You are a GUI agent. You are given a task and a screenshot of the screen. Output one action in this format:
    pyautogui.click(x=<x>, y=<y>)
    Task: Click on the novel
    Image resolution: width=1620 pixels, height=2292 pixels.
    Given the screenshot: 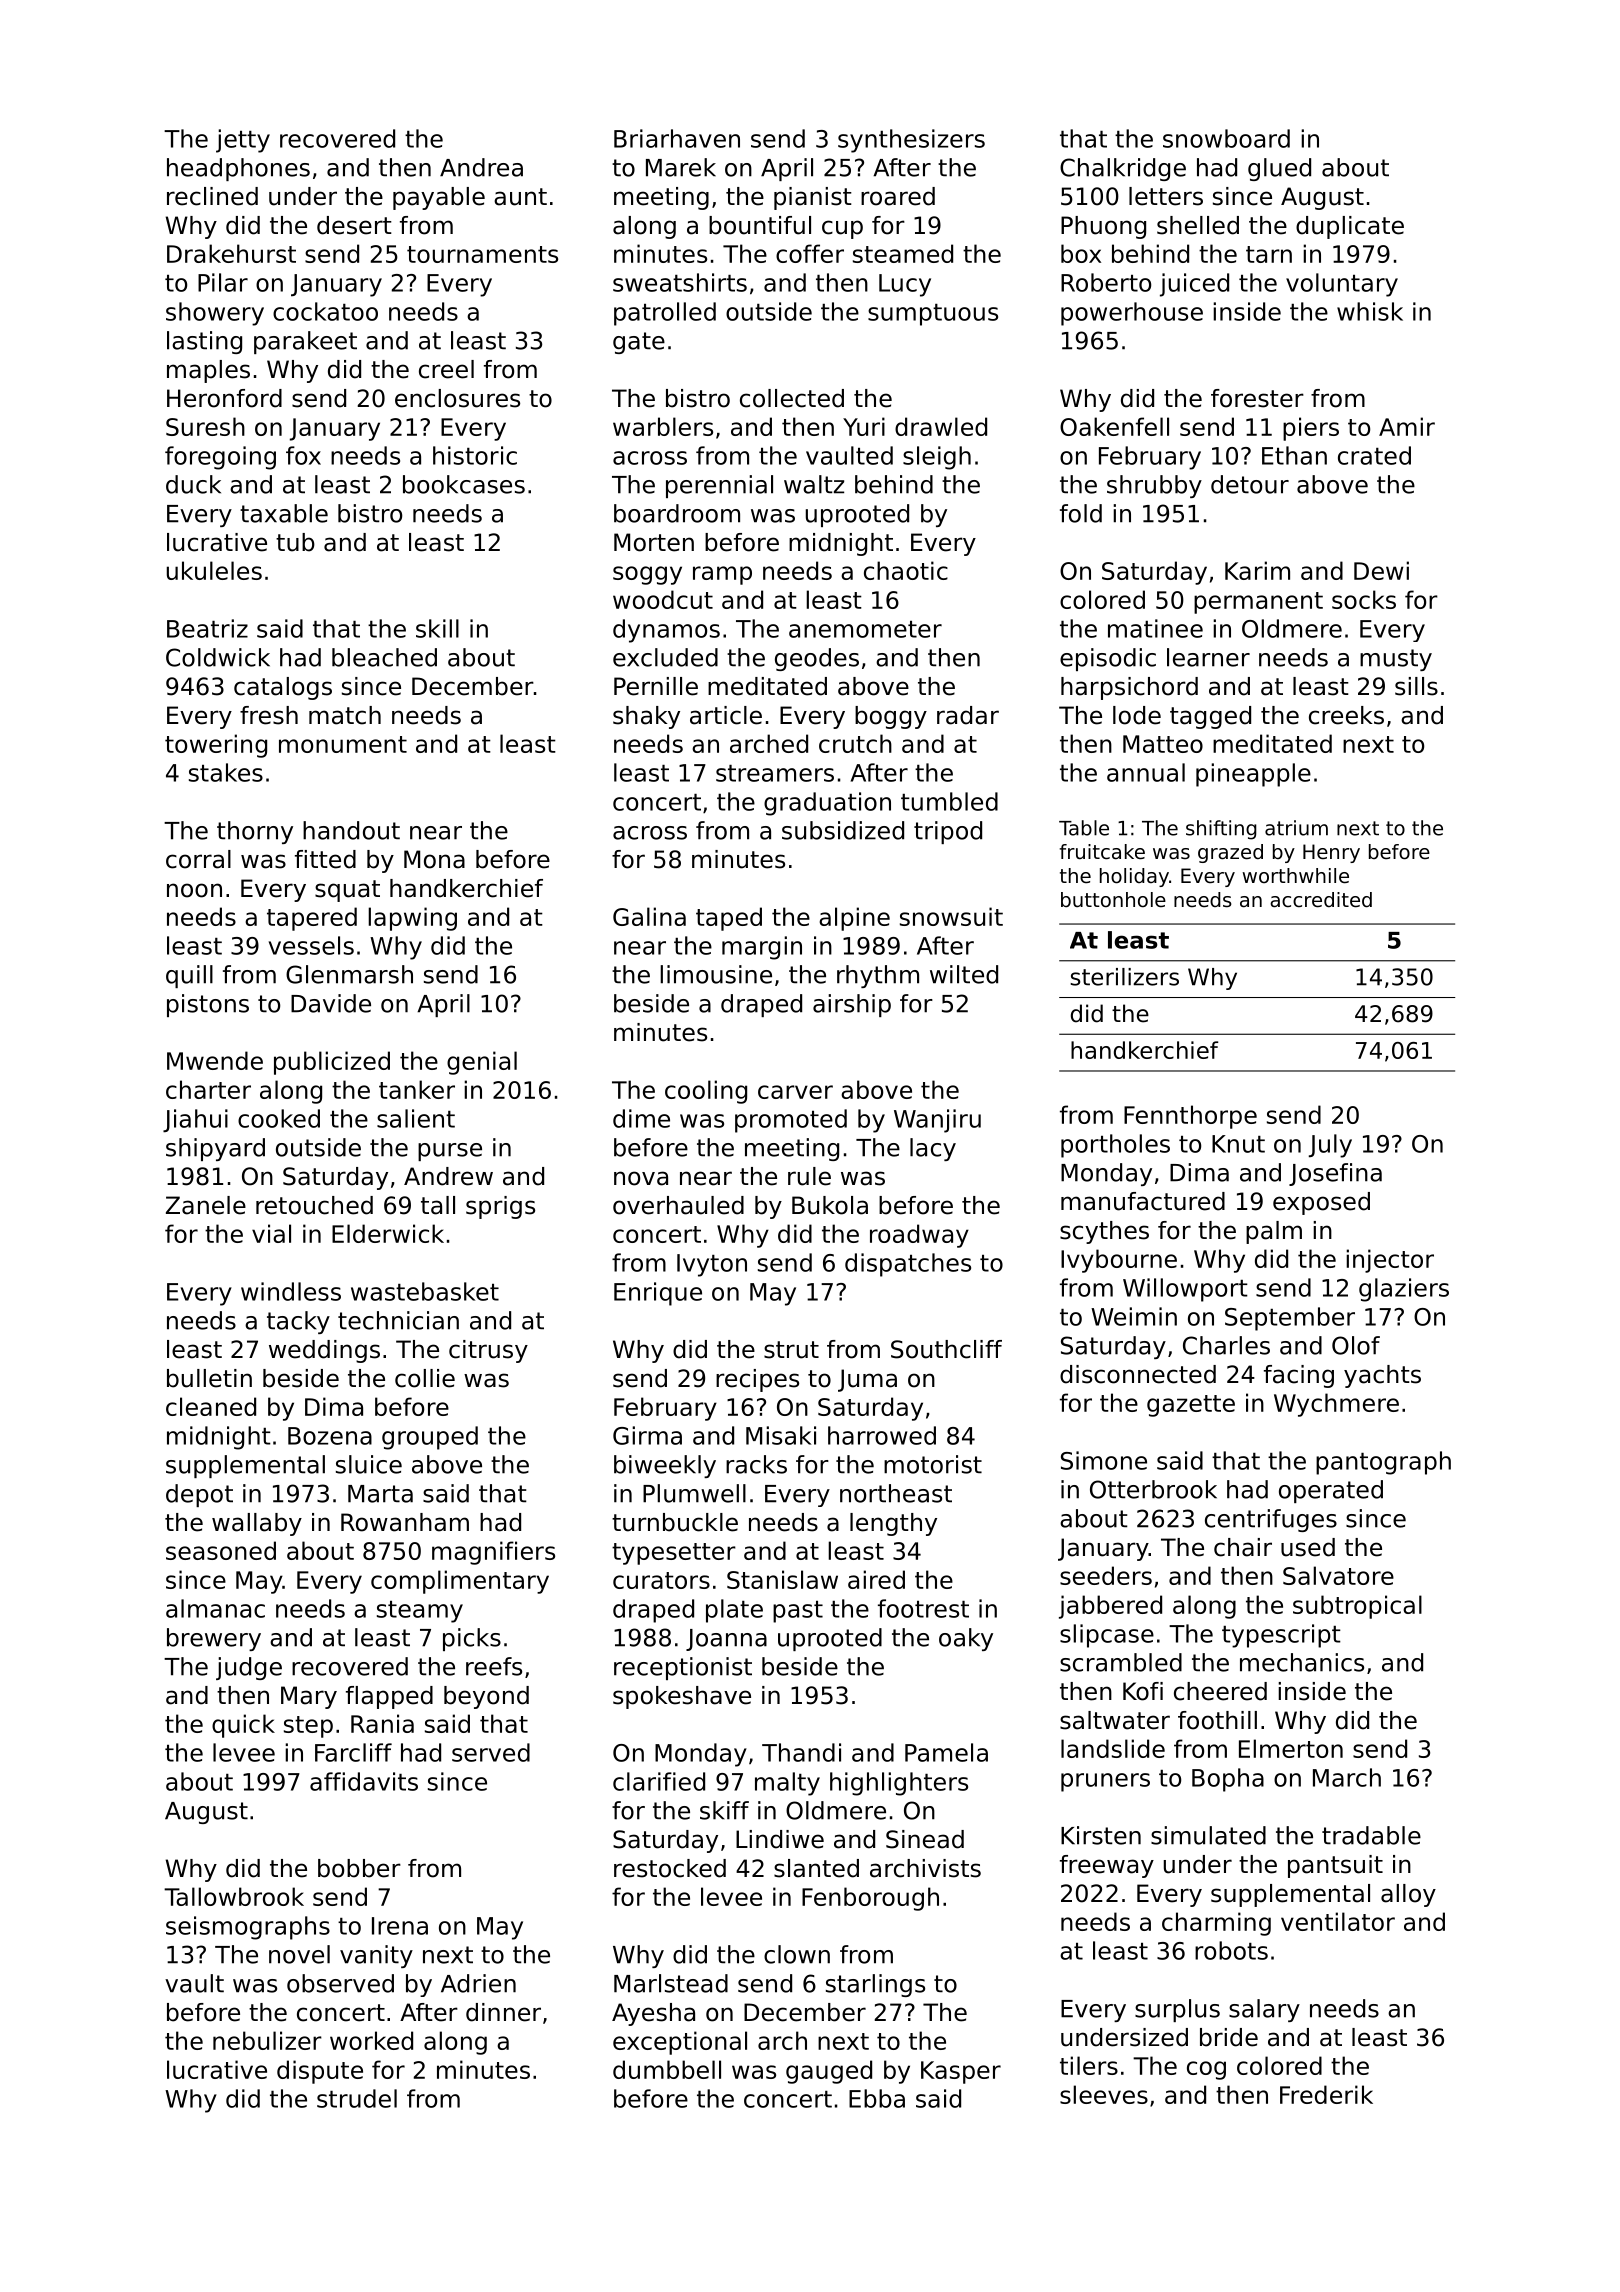 What is the action you would take?
    pyautogui.click(x=299, y=1954)
